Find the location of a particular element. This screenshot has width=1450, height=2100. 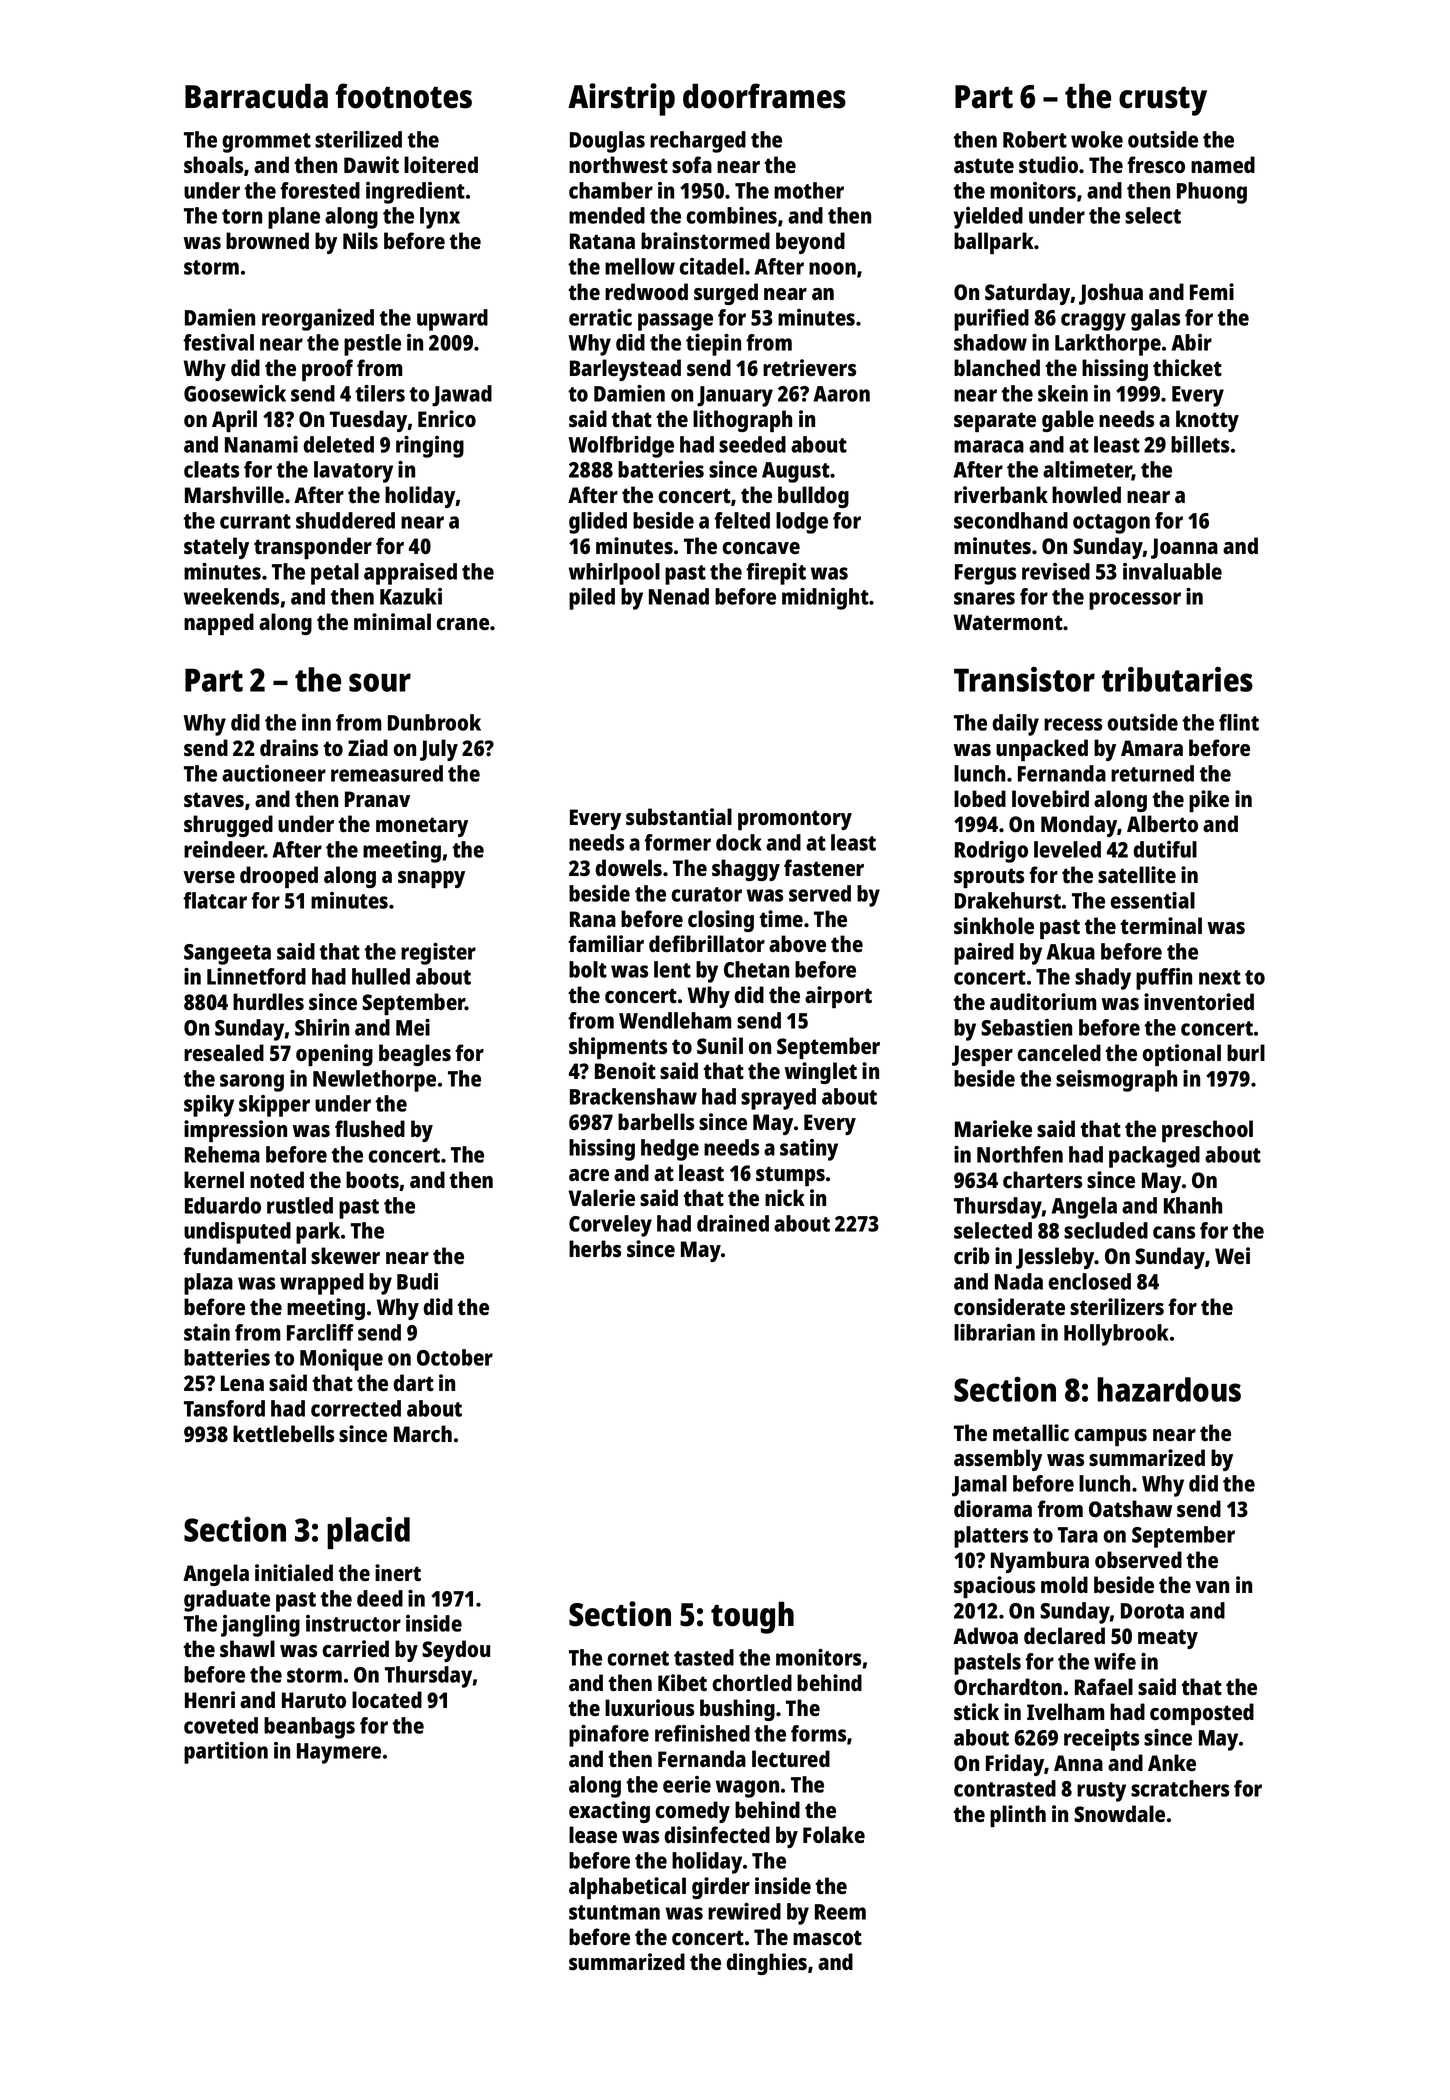

passage is located at coordinates (675, 322).
